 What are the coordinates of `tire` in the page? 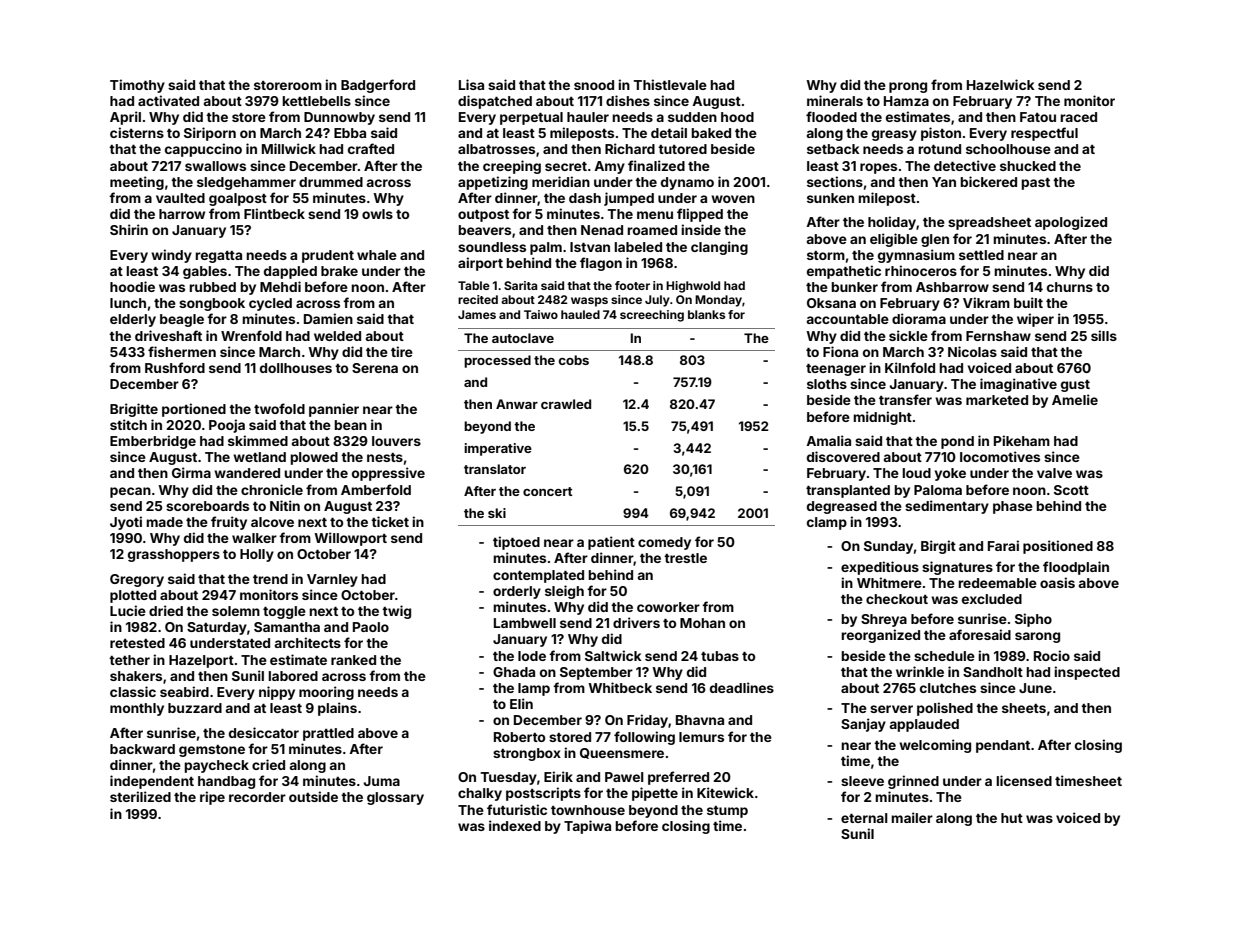 It's located at (402, 351).
